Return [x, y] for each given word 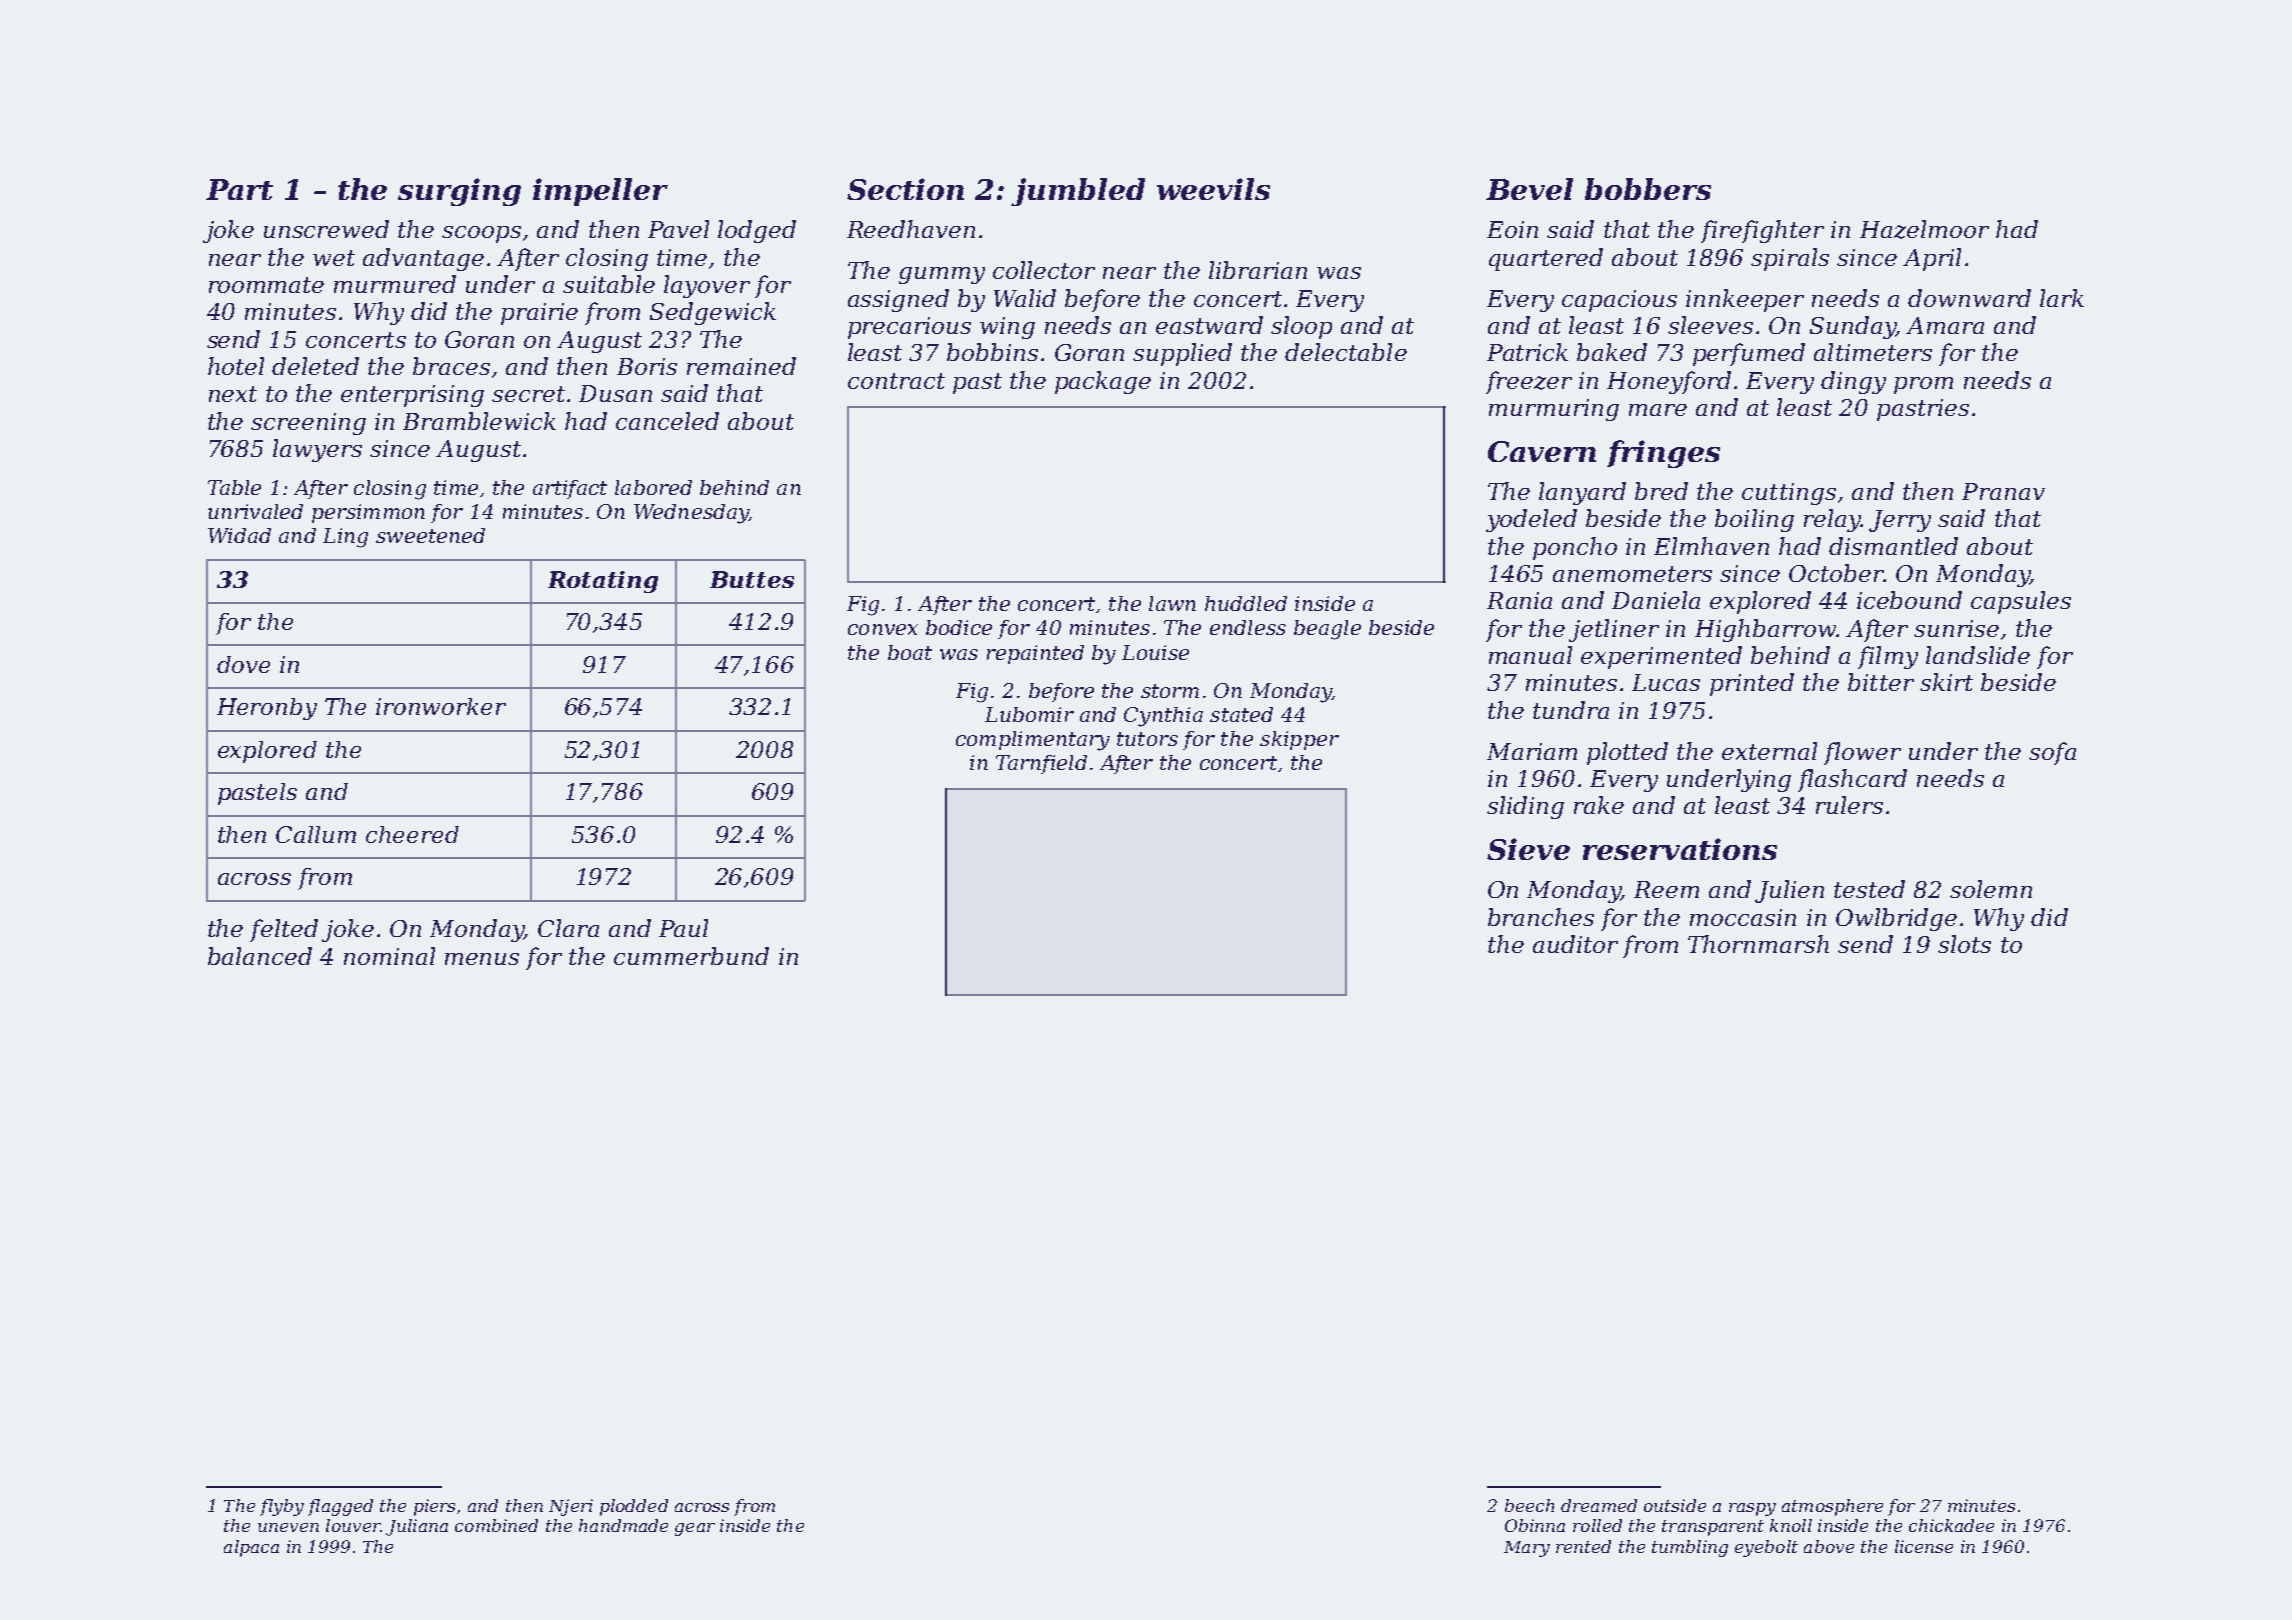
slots [1964, 944]
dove [243, 664]
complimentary [1033, 741]
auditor [1575, 944]
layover [707, 286]
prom [1923, 385]
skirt [1946, 682]
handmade [623, 1525]
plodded [634, 1507]
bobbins [992, 352]
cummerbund [691, 956]
